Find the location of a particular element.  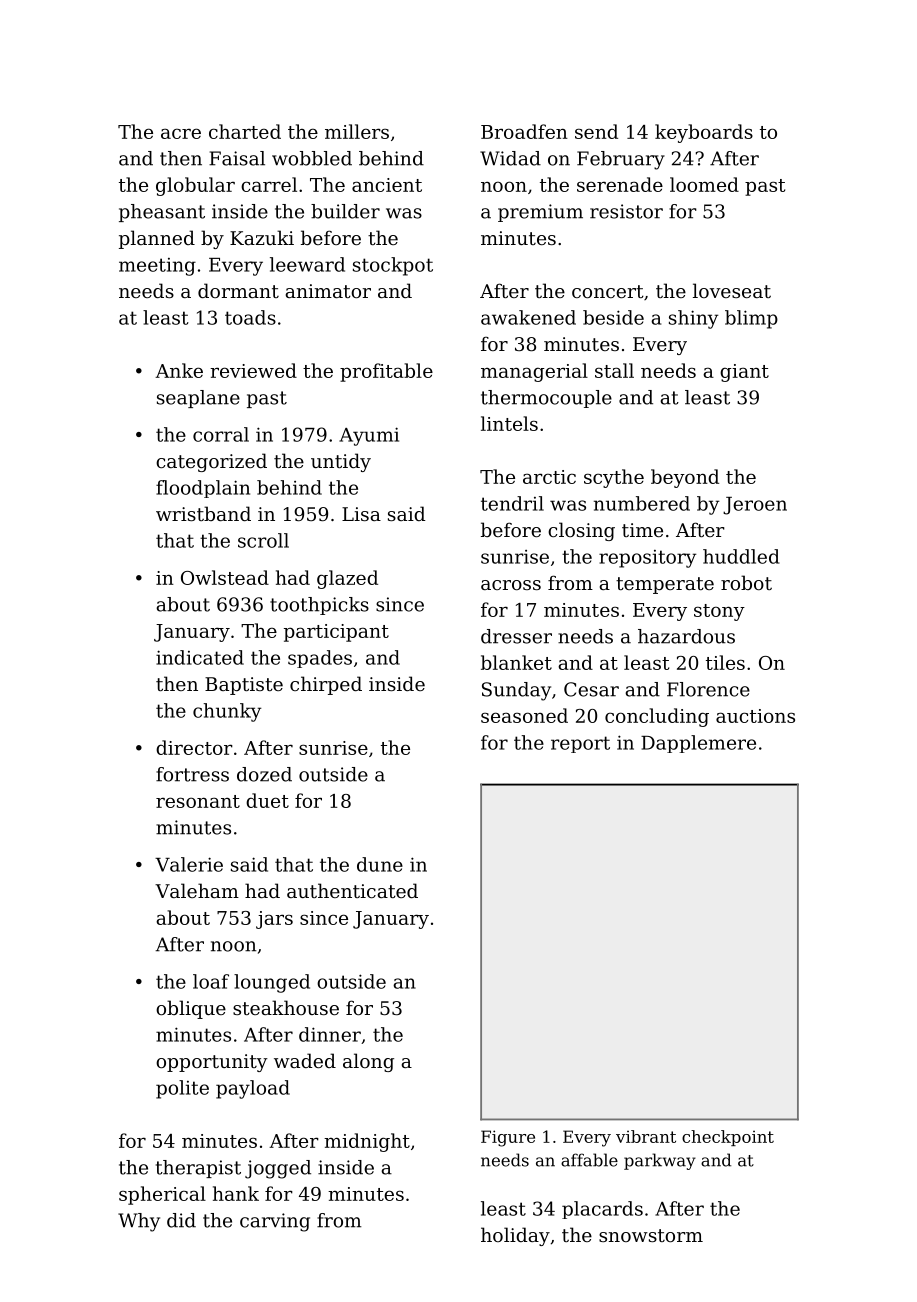

holiday is located at coordinates (515, 1236).
